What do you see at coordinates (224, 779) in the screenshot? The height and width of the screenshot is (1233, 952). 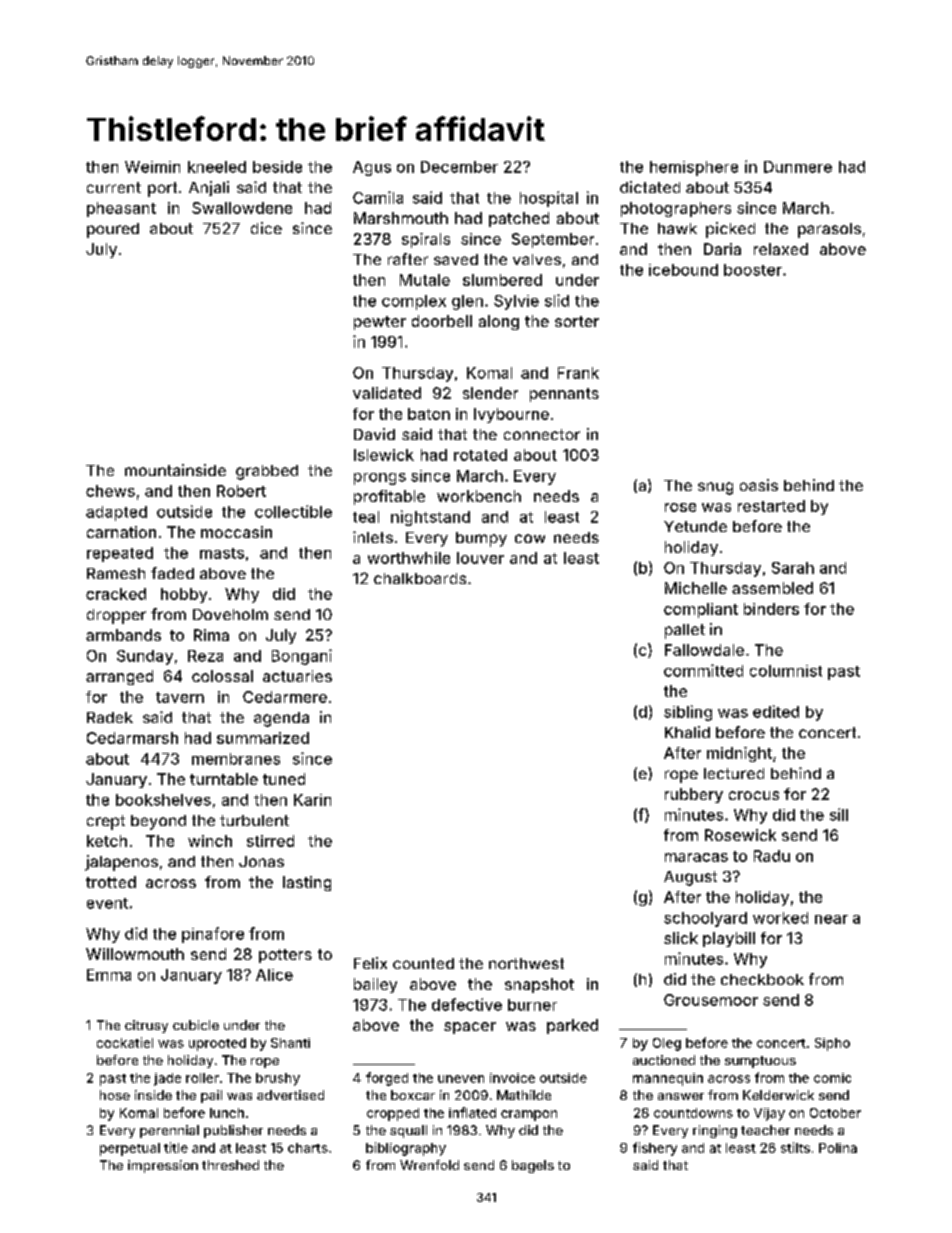 I see `turntable` at bounding box center [224, 779].
